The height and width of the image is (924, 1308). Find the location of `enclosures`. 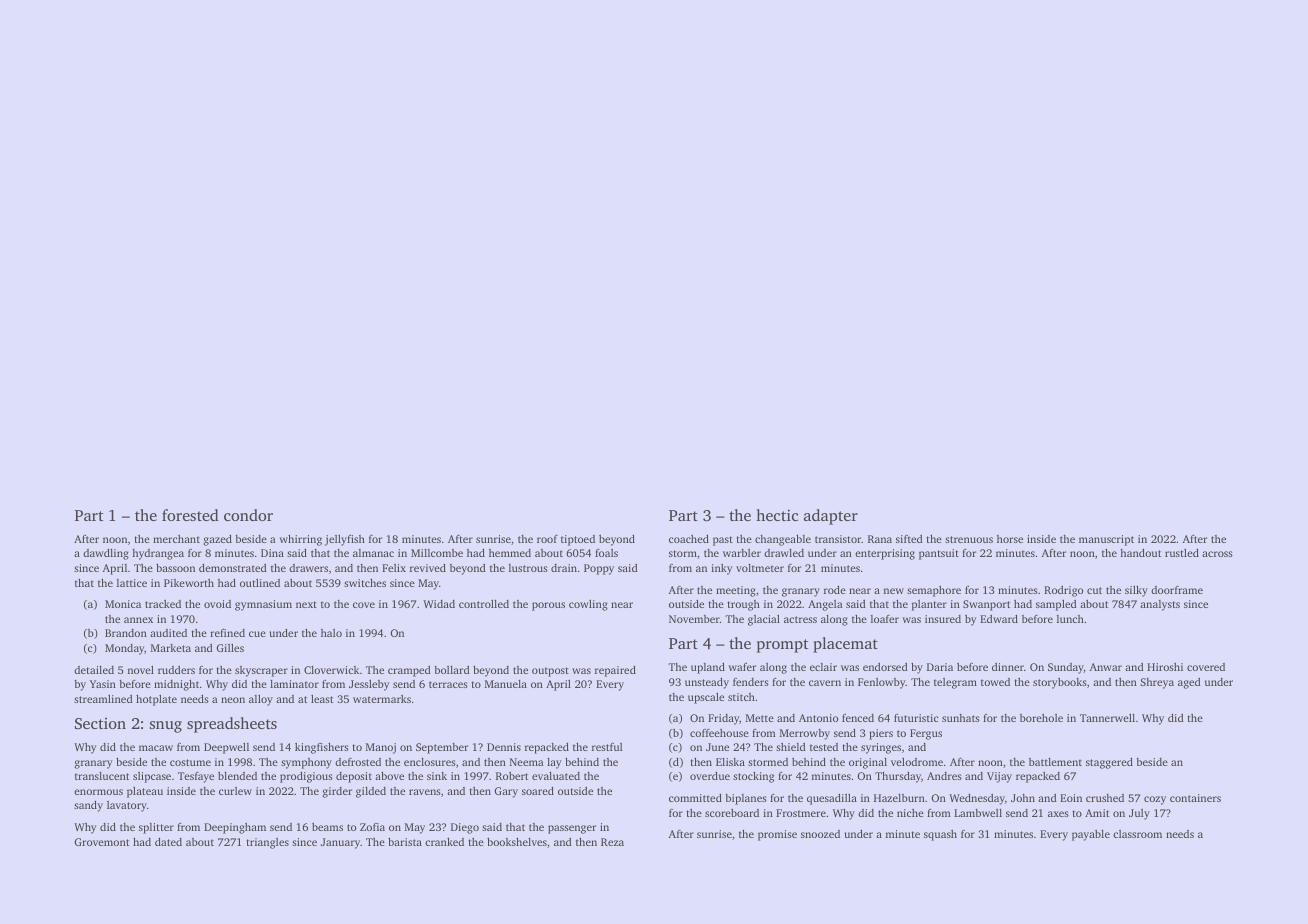

enclosures is located at coordinates (430, 762).
